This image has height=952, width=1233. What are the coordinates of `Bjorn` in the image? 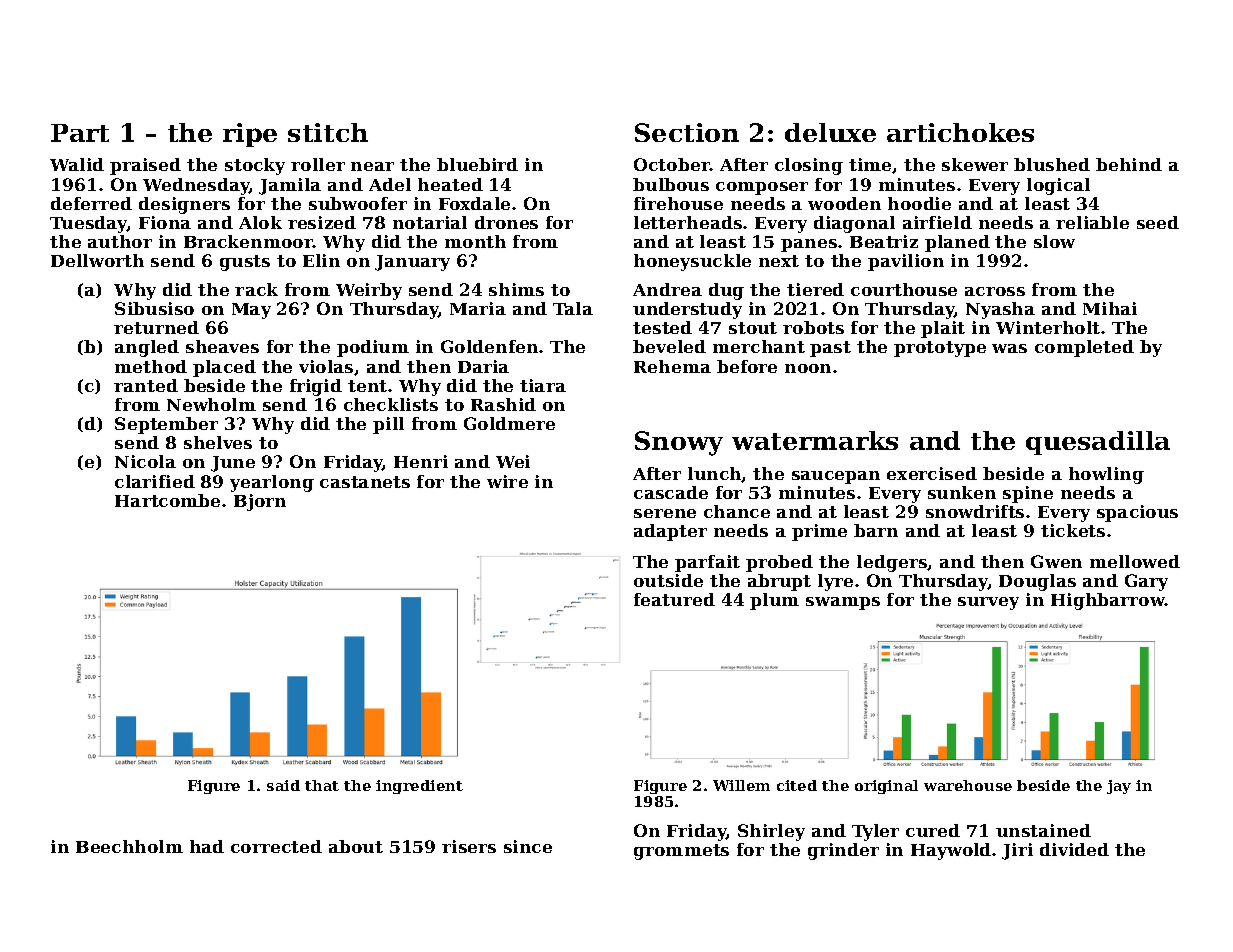 It's located at (260, 502).
